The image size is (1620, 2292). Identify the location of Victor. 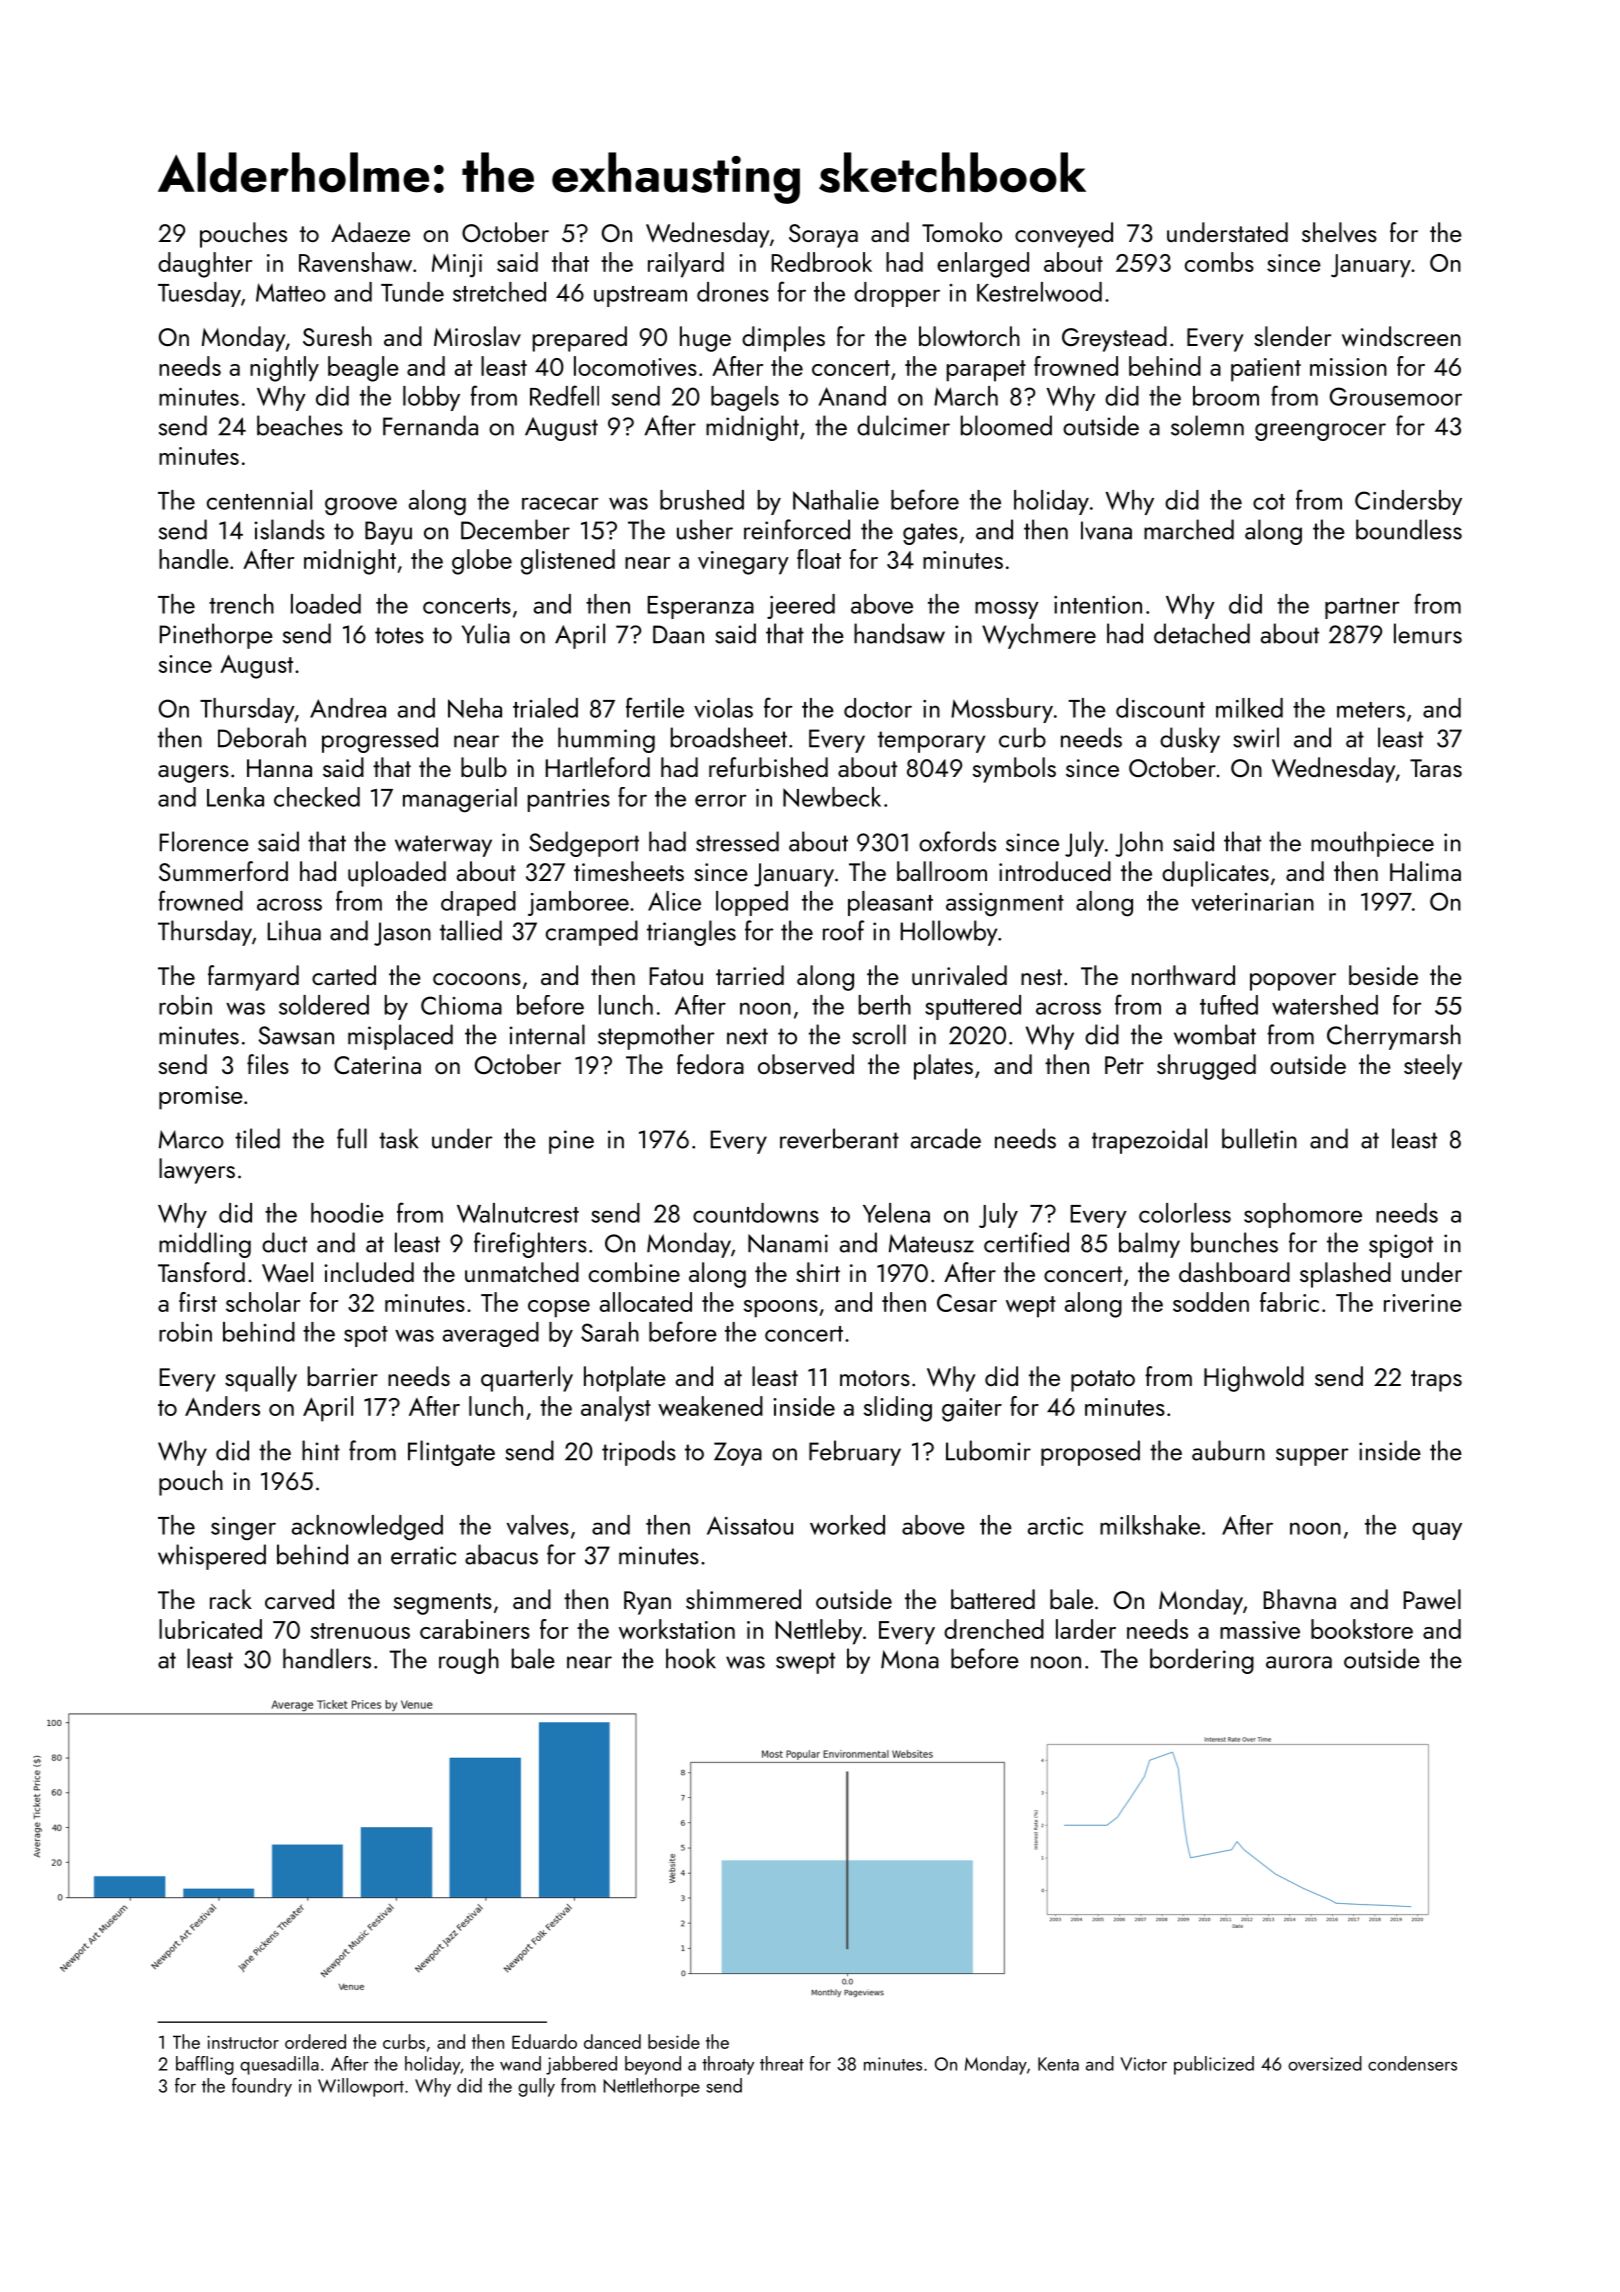
(1143, 2064).
